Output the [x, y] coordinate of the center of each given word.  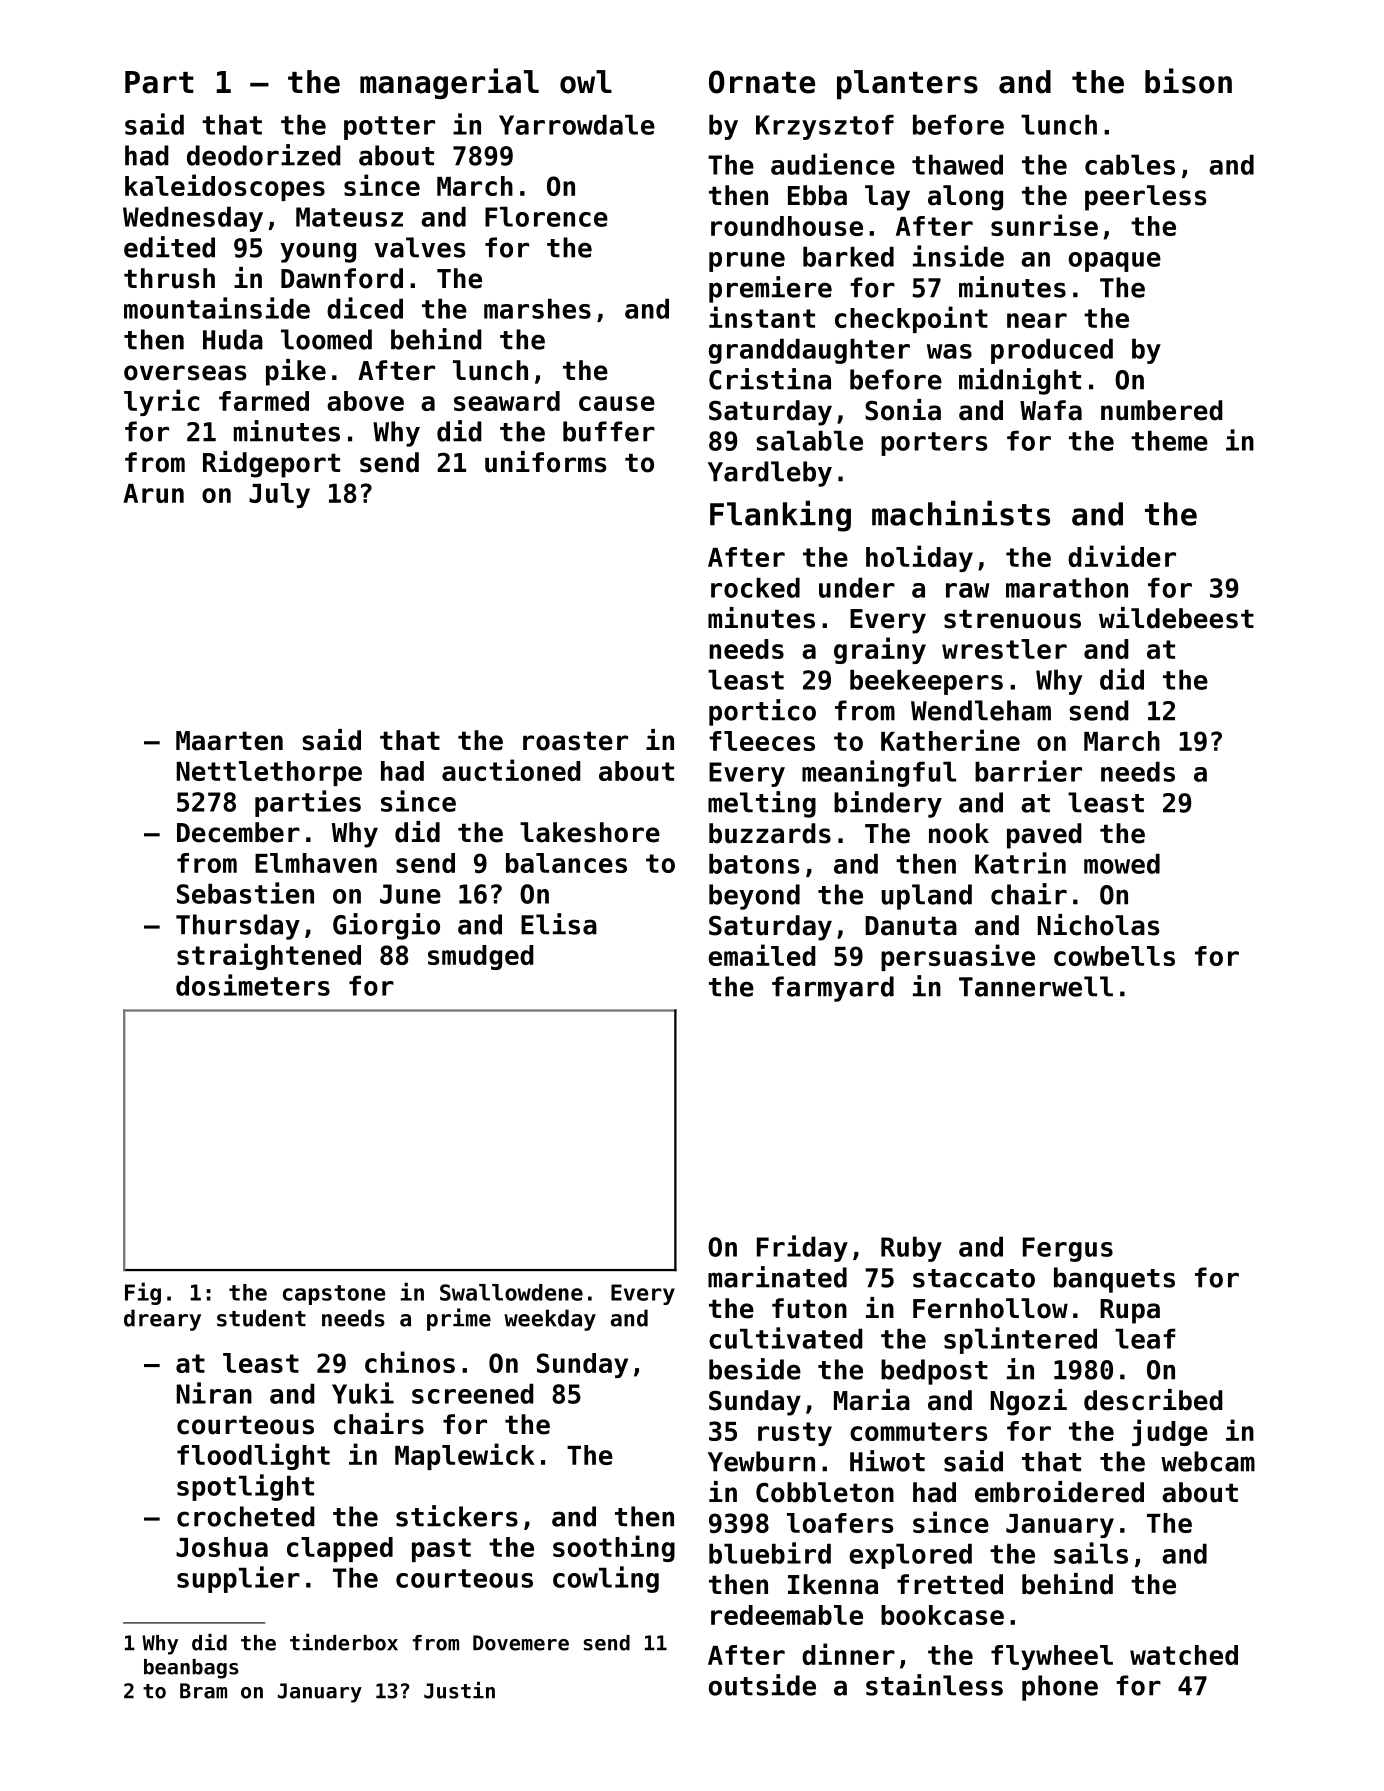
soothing [614, 1548]
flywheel [1052, 1657]
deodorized [264, 155]
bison [1188, 81]
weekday [550, 1320]
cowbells [1114, 956]
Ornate [762, 82]
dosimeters [253, 985]
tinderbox [344, 1642]
